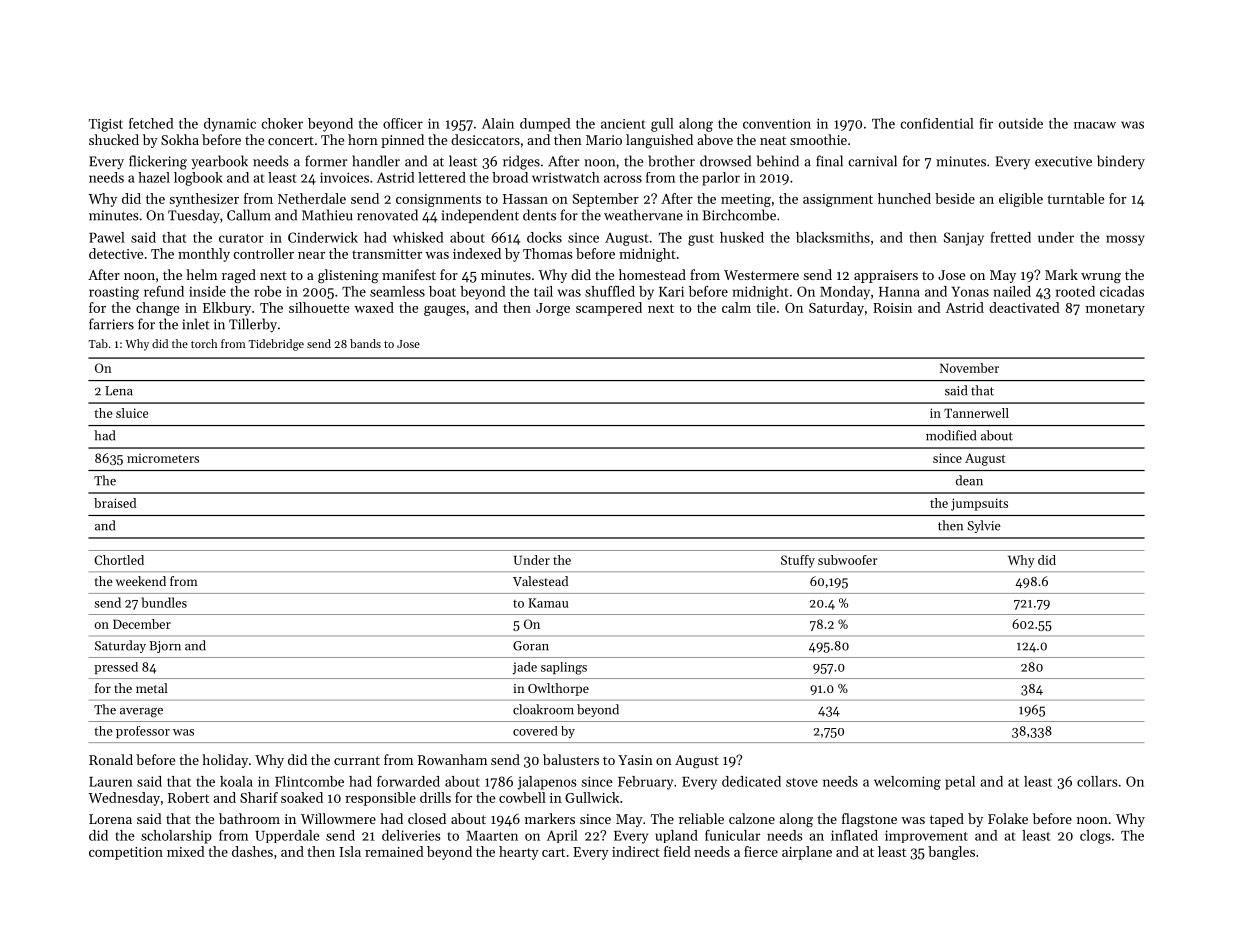 The height and width of the image is (952, 1233). Describe the element at coordinates (543, 709) in the image. I see `cloakroom` at that location.
